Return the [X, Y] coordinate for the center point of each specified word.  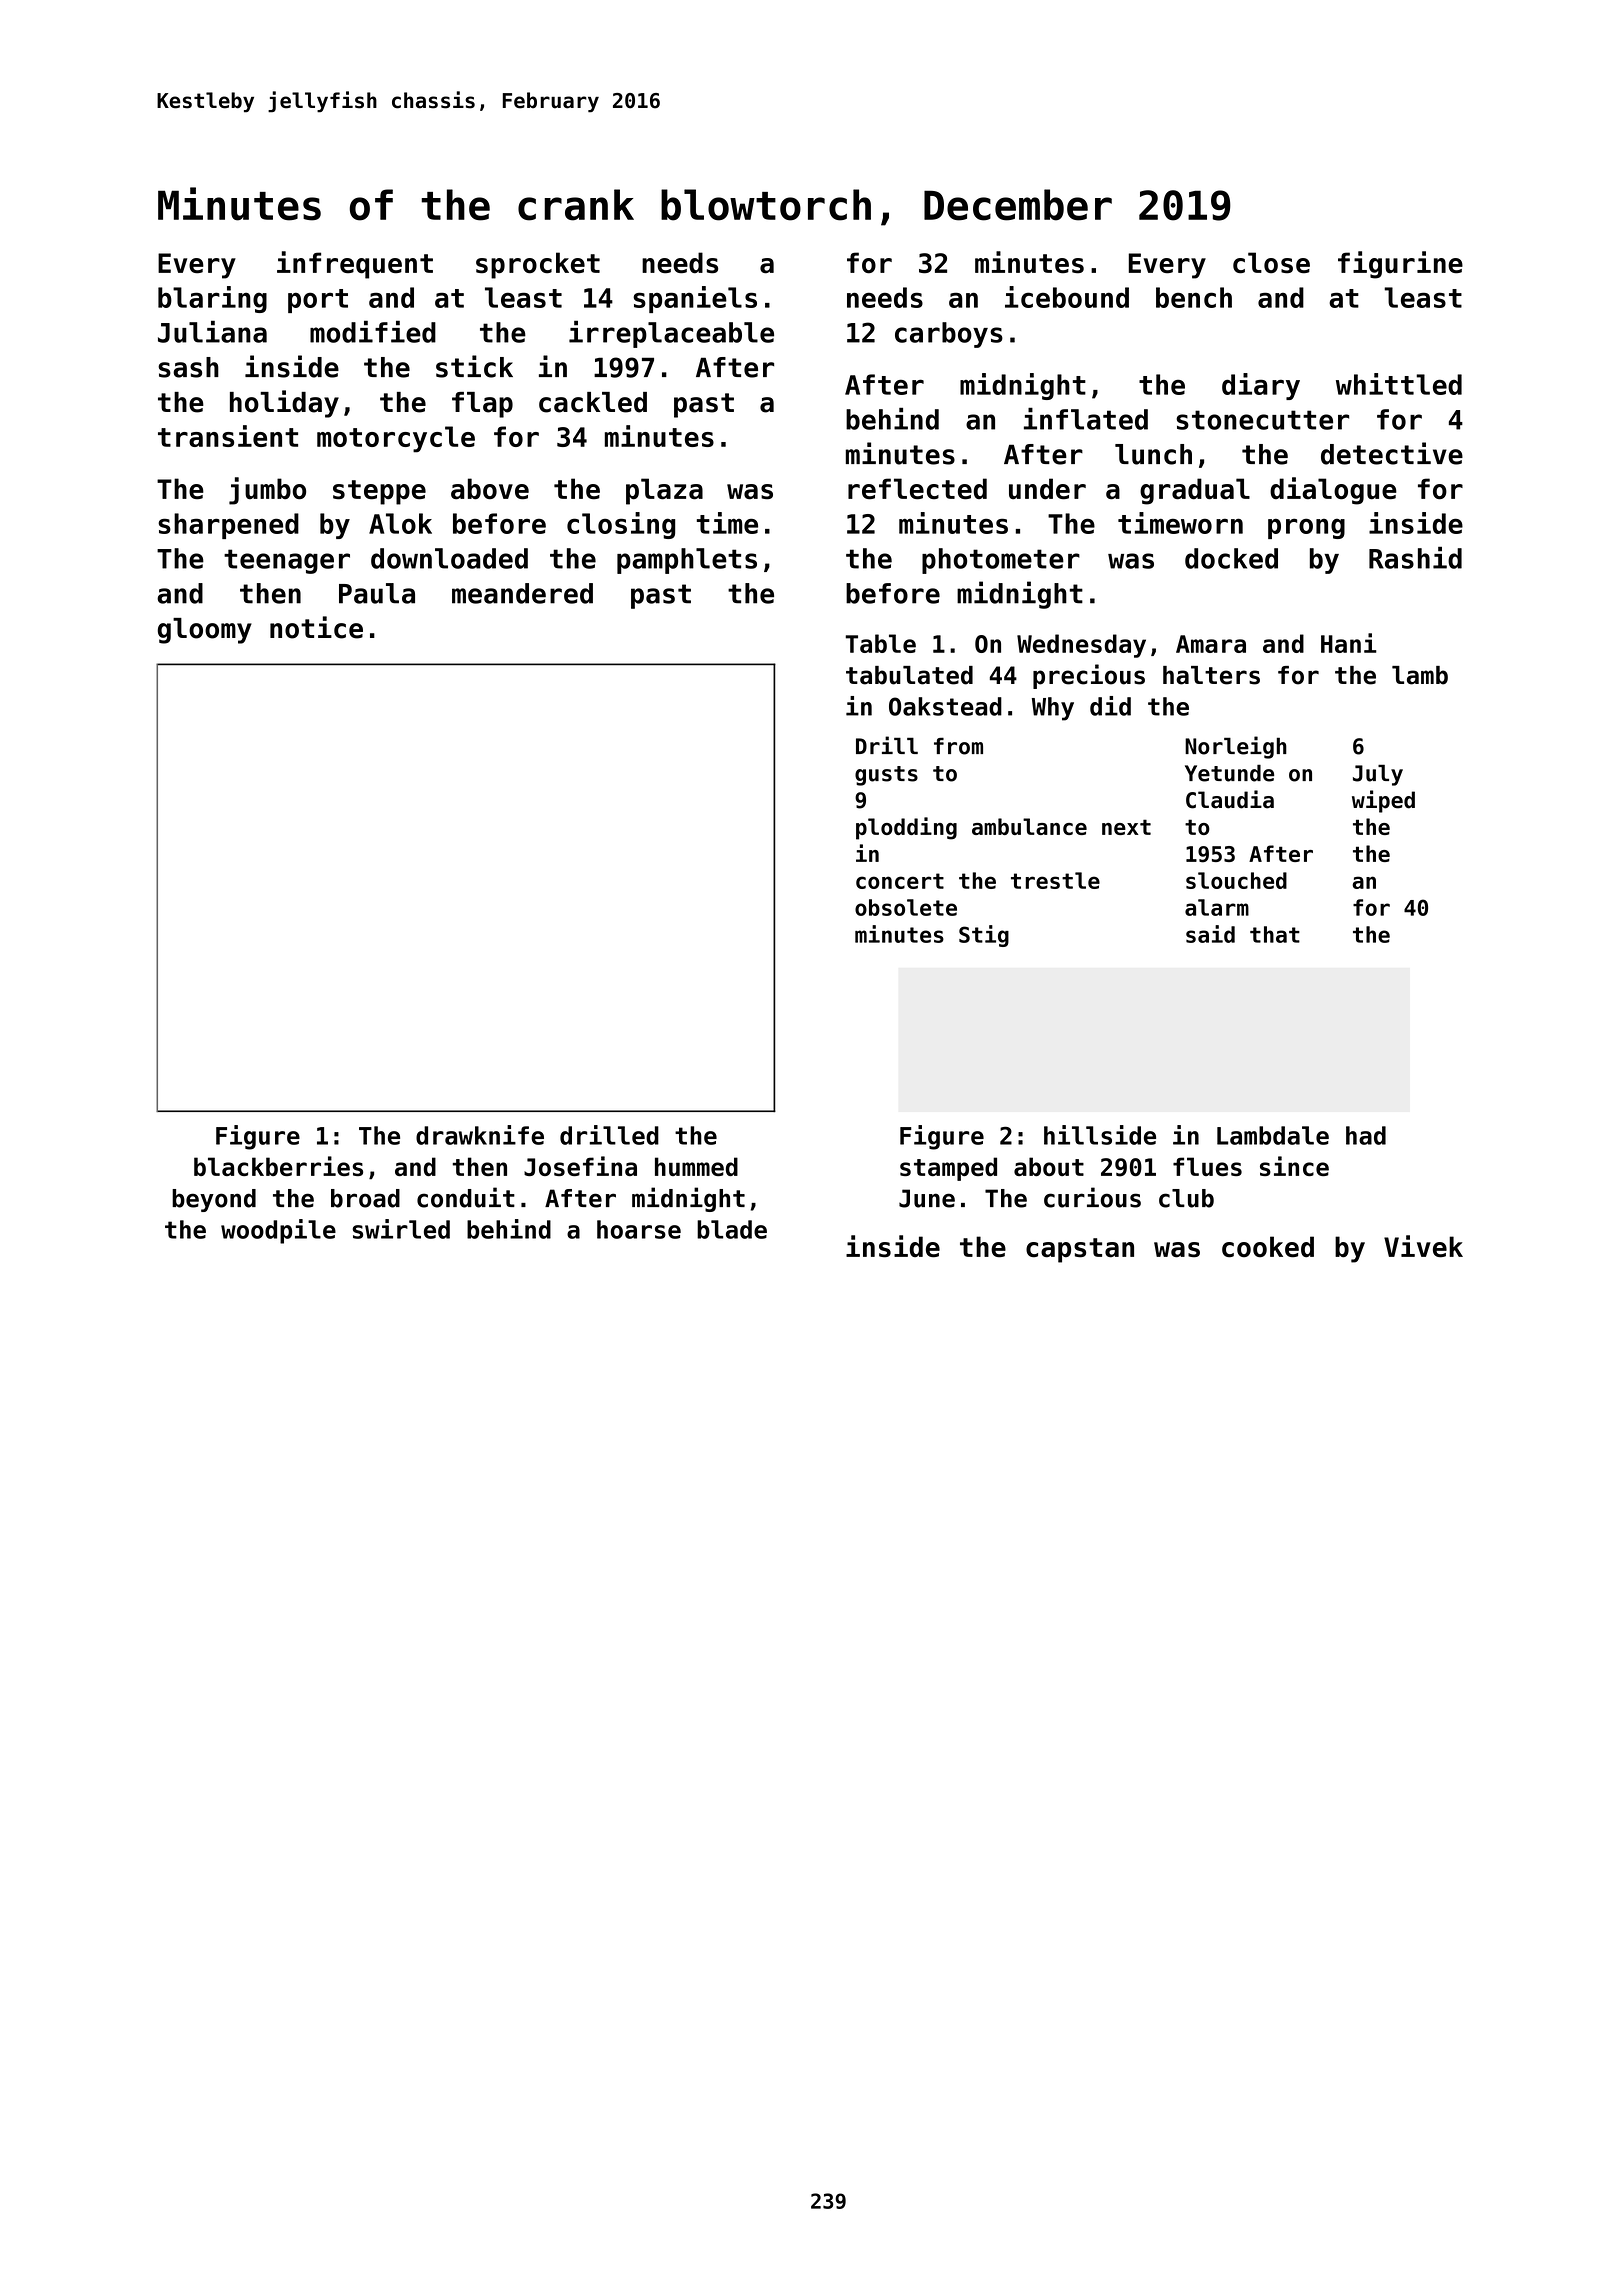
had [1366, 1135]
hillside [1100, 1135]
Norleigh [1236, 747]
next [1126, 827]
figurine [1400, 265]
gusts [886, 776]
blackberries [278, 1166]
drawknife [480, 1135]
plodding [906, 828]
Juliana [212, 331]
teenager [287, 561]
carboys [949, 335]
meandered [522, 593]
